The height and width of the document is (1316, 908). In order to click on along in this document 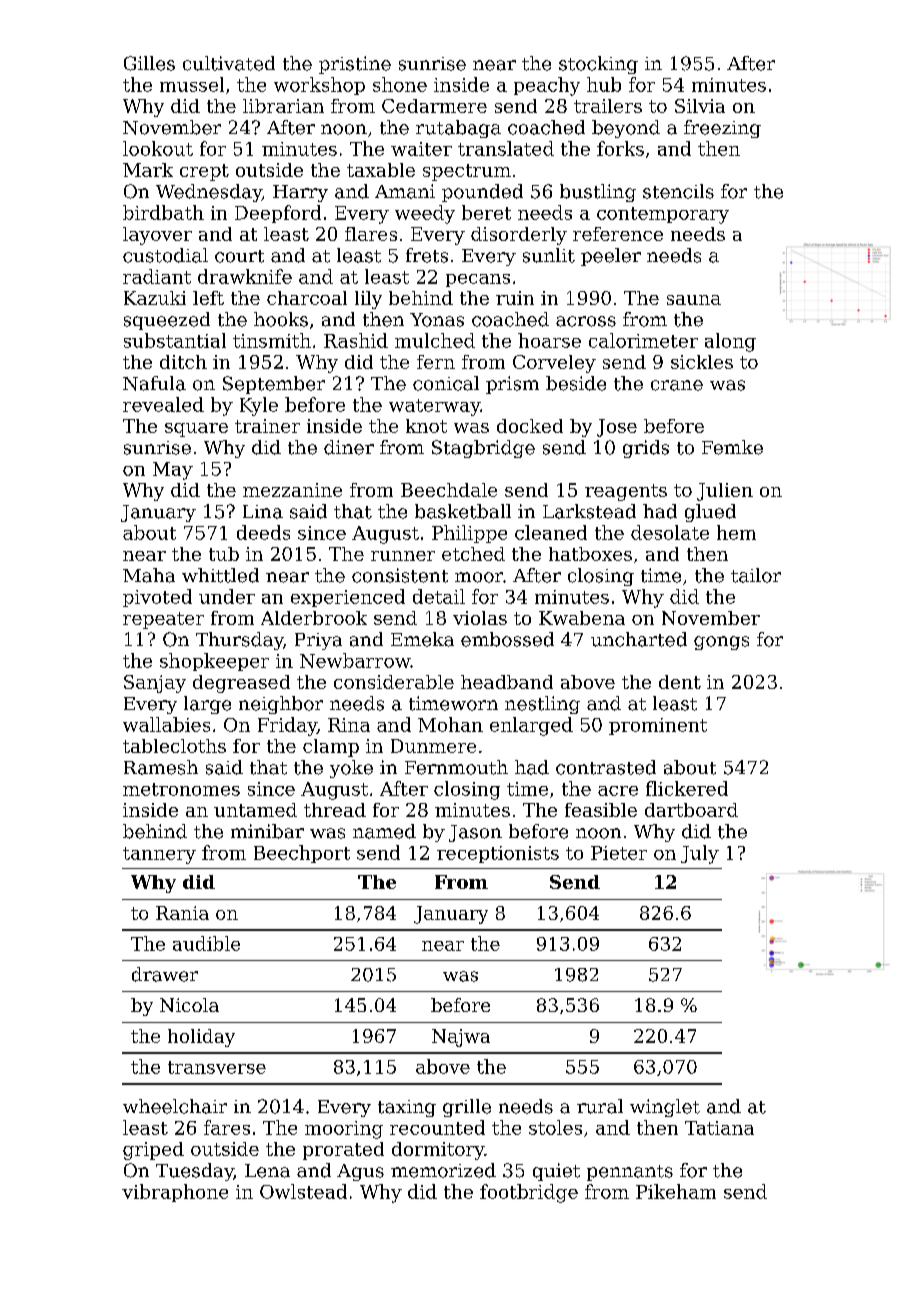, I will do `click(730, 342)`.
